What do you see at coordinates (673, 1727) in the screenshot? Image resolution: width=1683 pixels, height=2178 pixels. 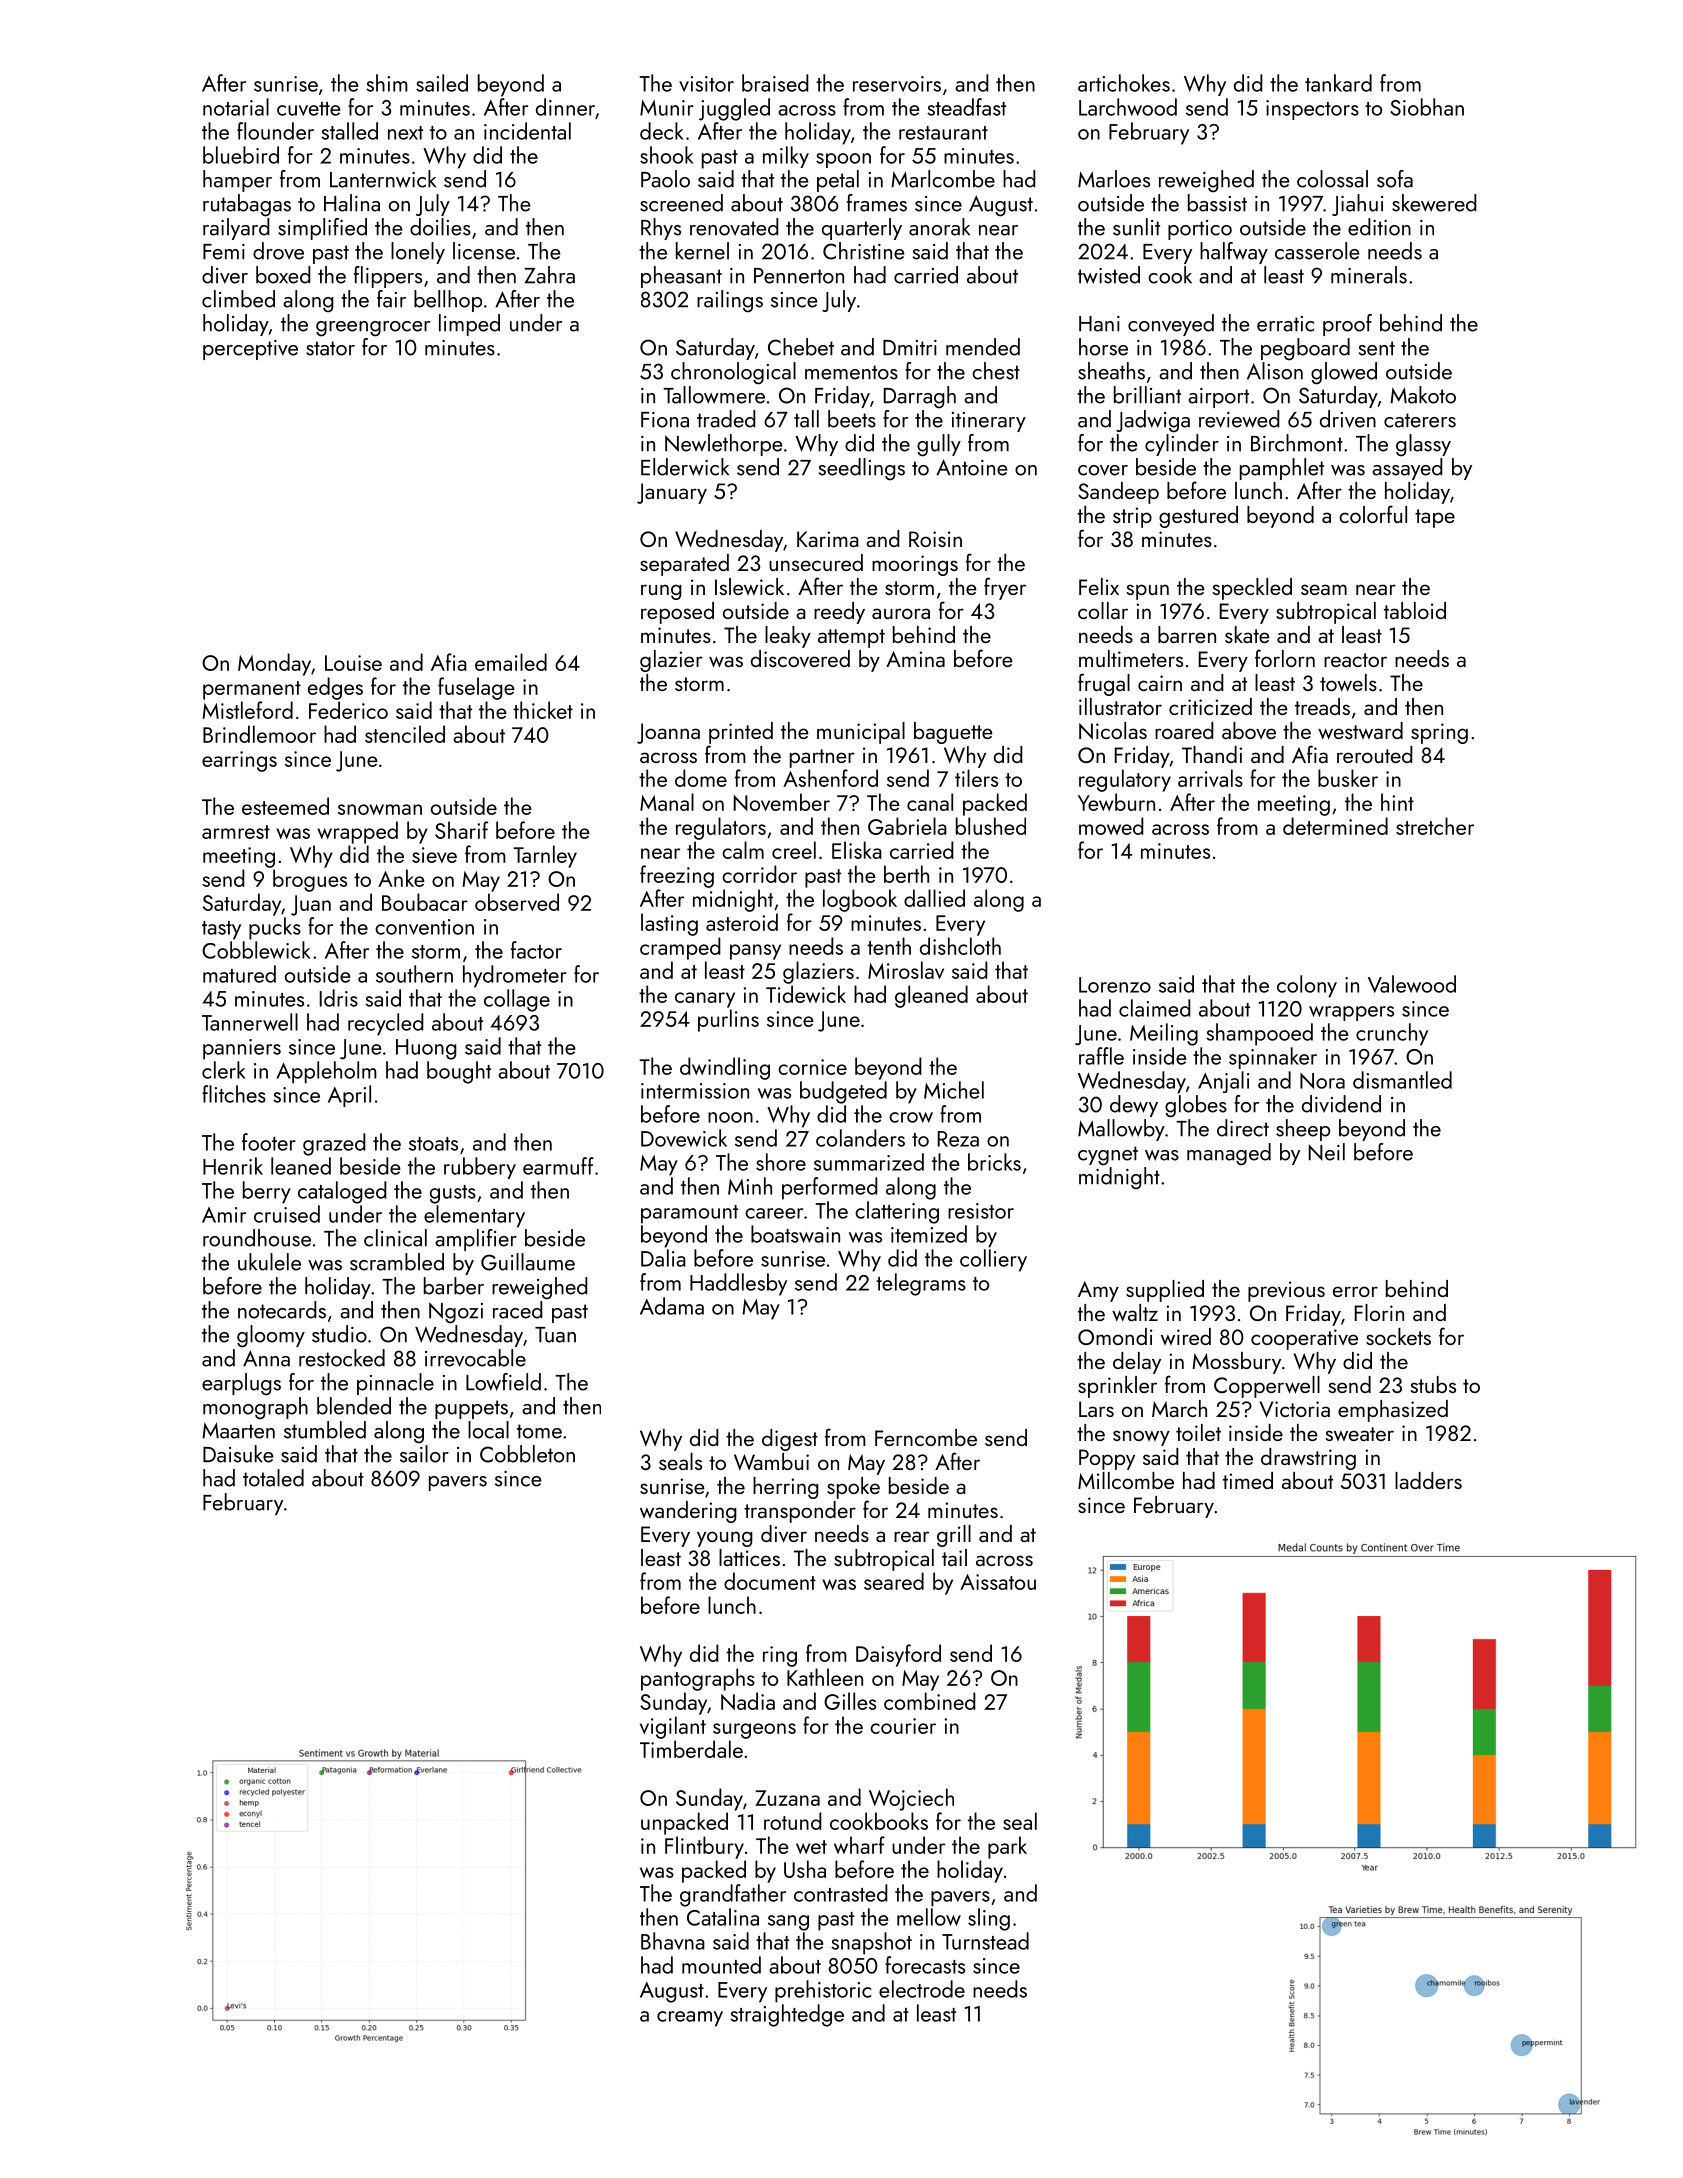 I see `vigilant` at bounding box center [673, 1727].
